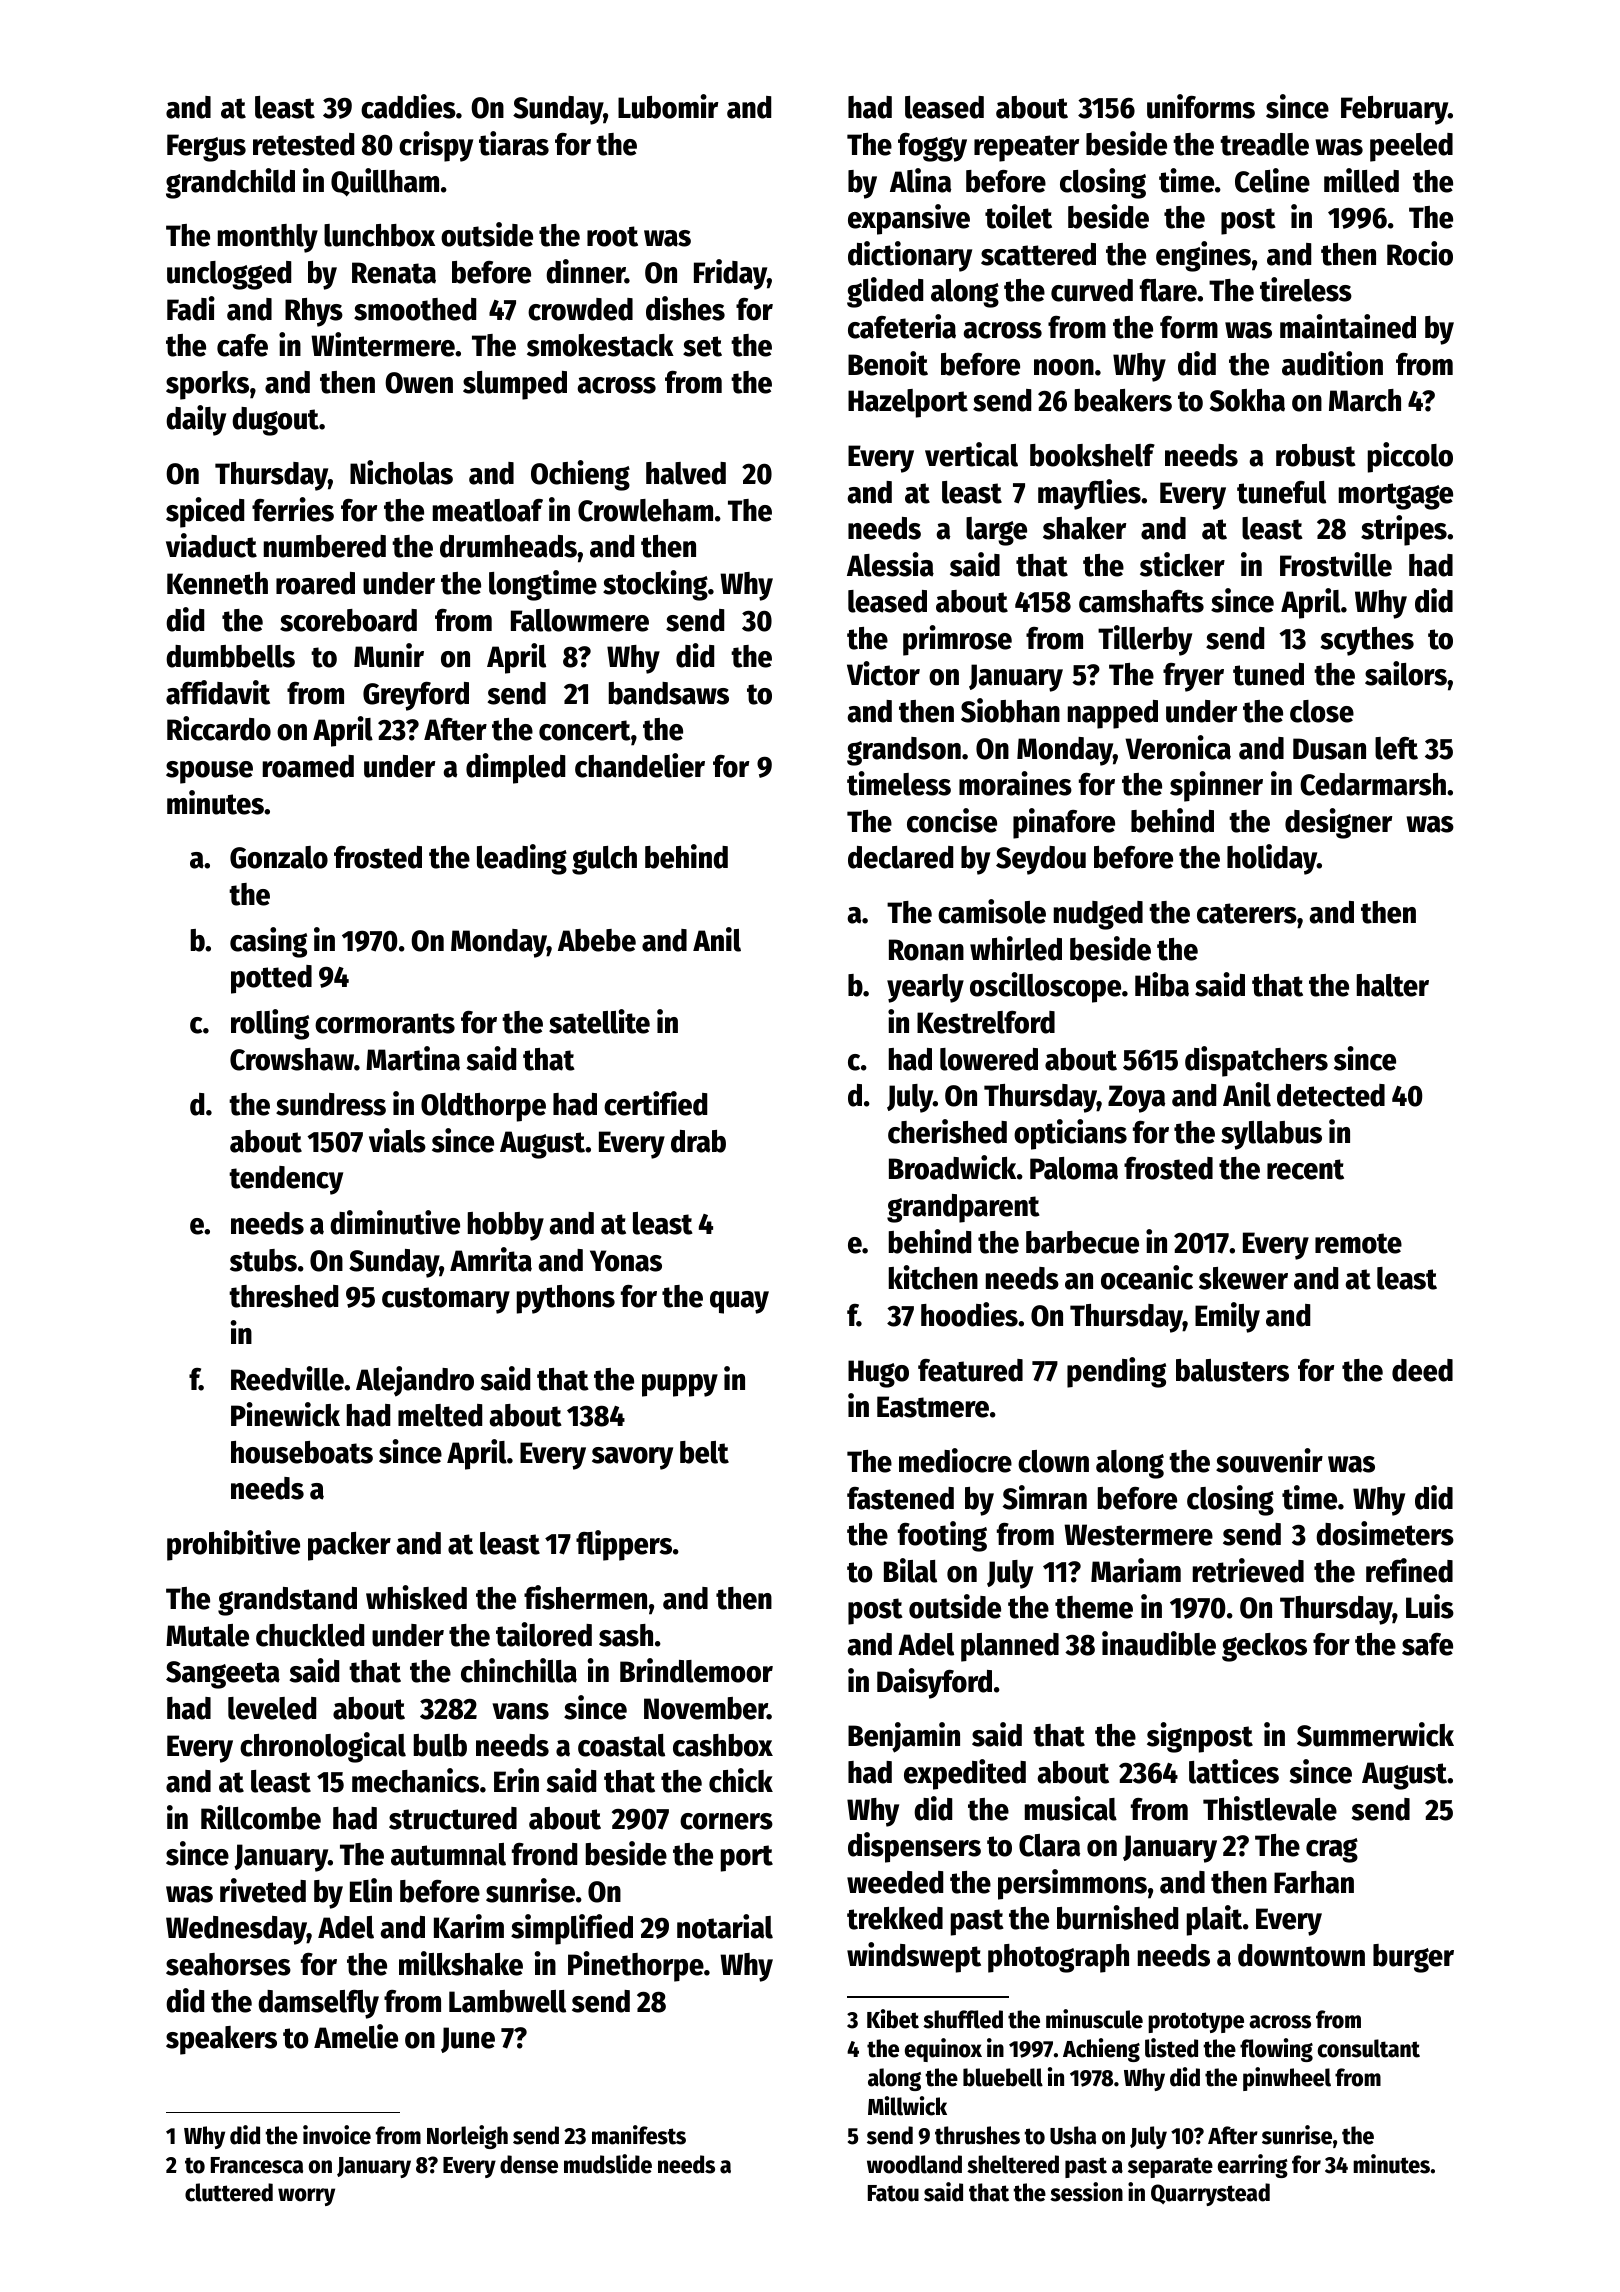 This screenshot has height=2292, width=1620. I want to click on engines, so click(1203, 256).
